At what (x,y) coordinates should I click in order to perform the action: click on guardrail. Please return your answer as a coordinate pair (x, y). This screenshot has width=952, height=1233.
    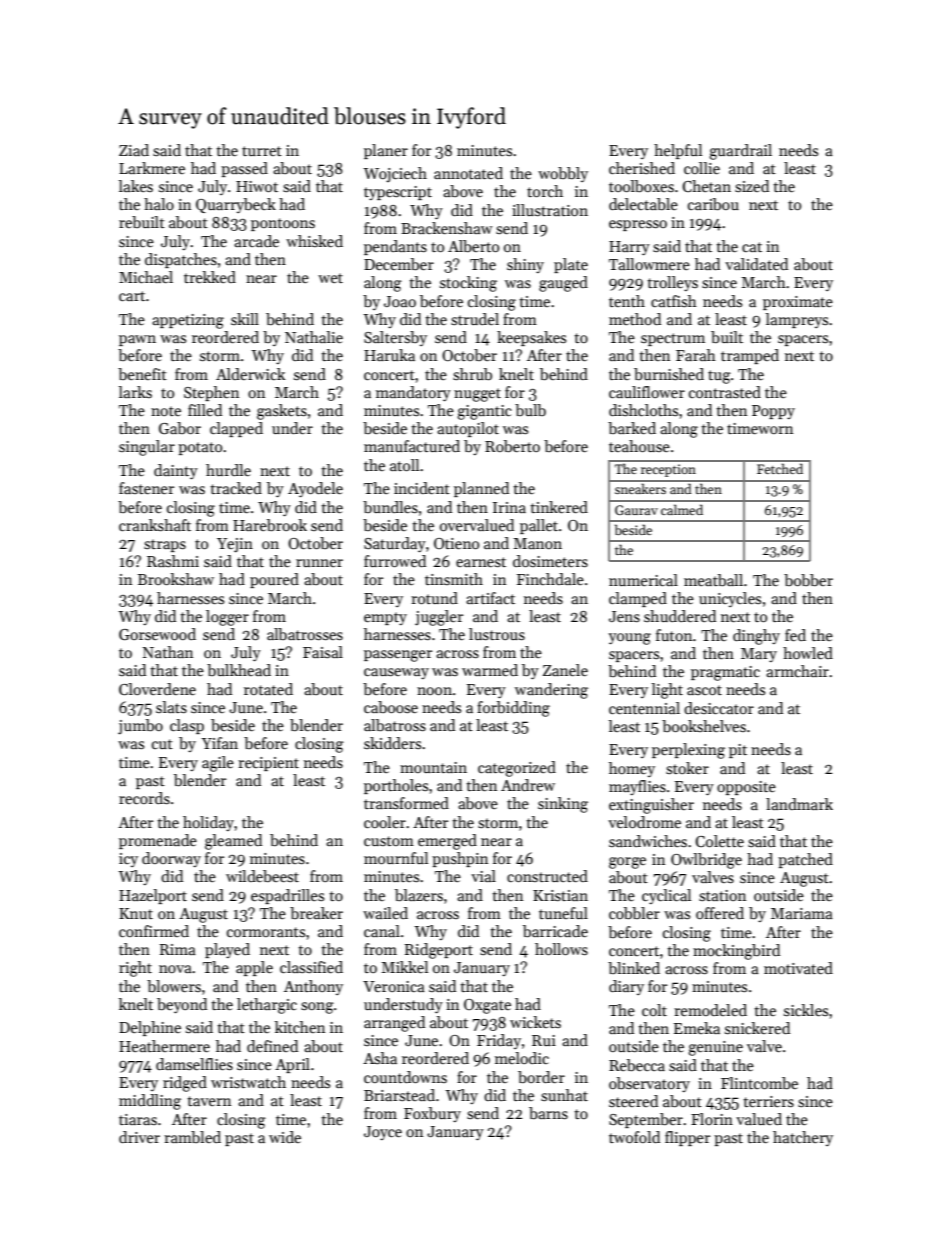
    Looking at the image, I should click on (740, 152).
